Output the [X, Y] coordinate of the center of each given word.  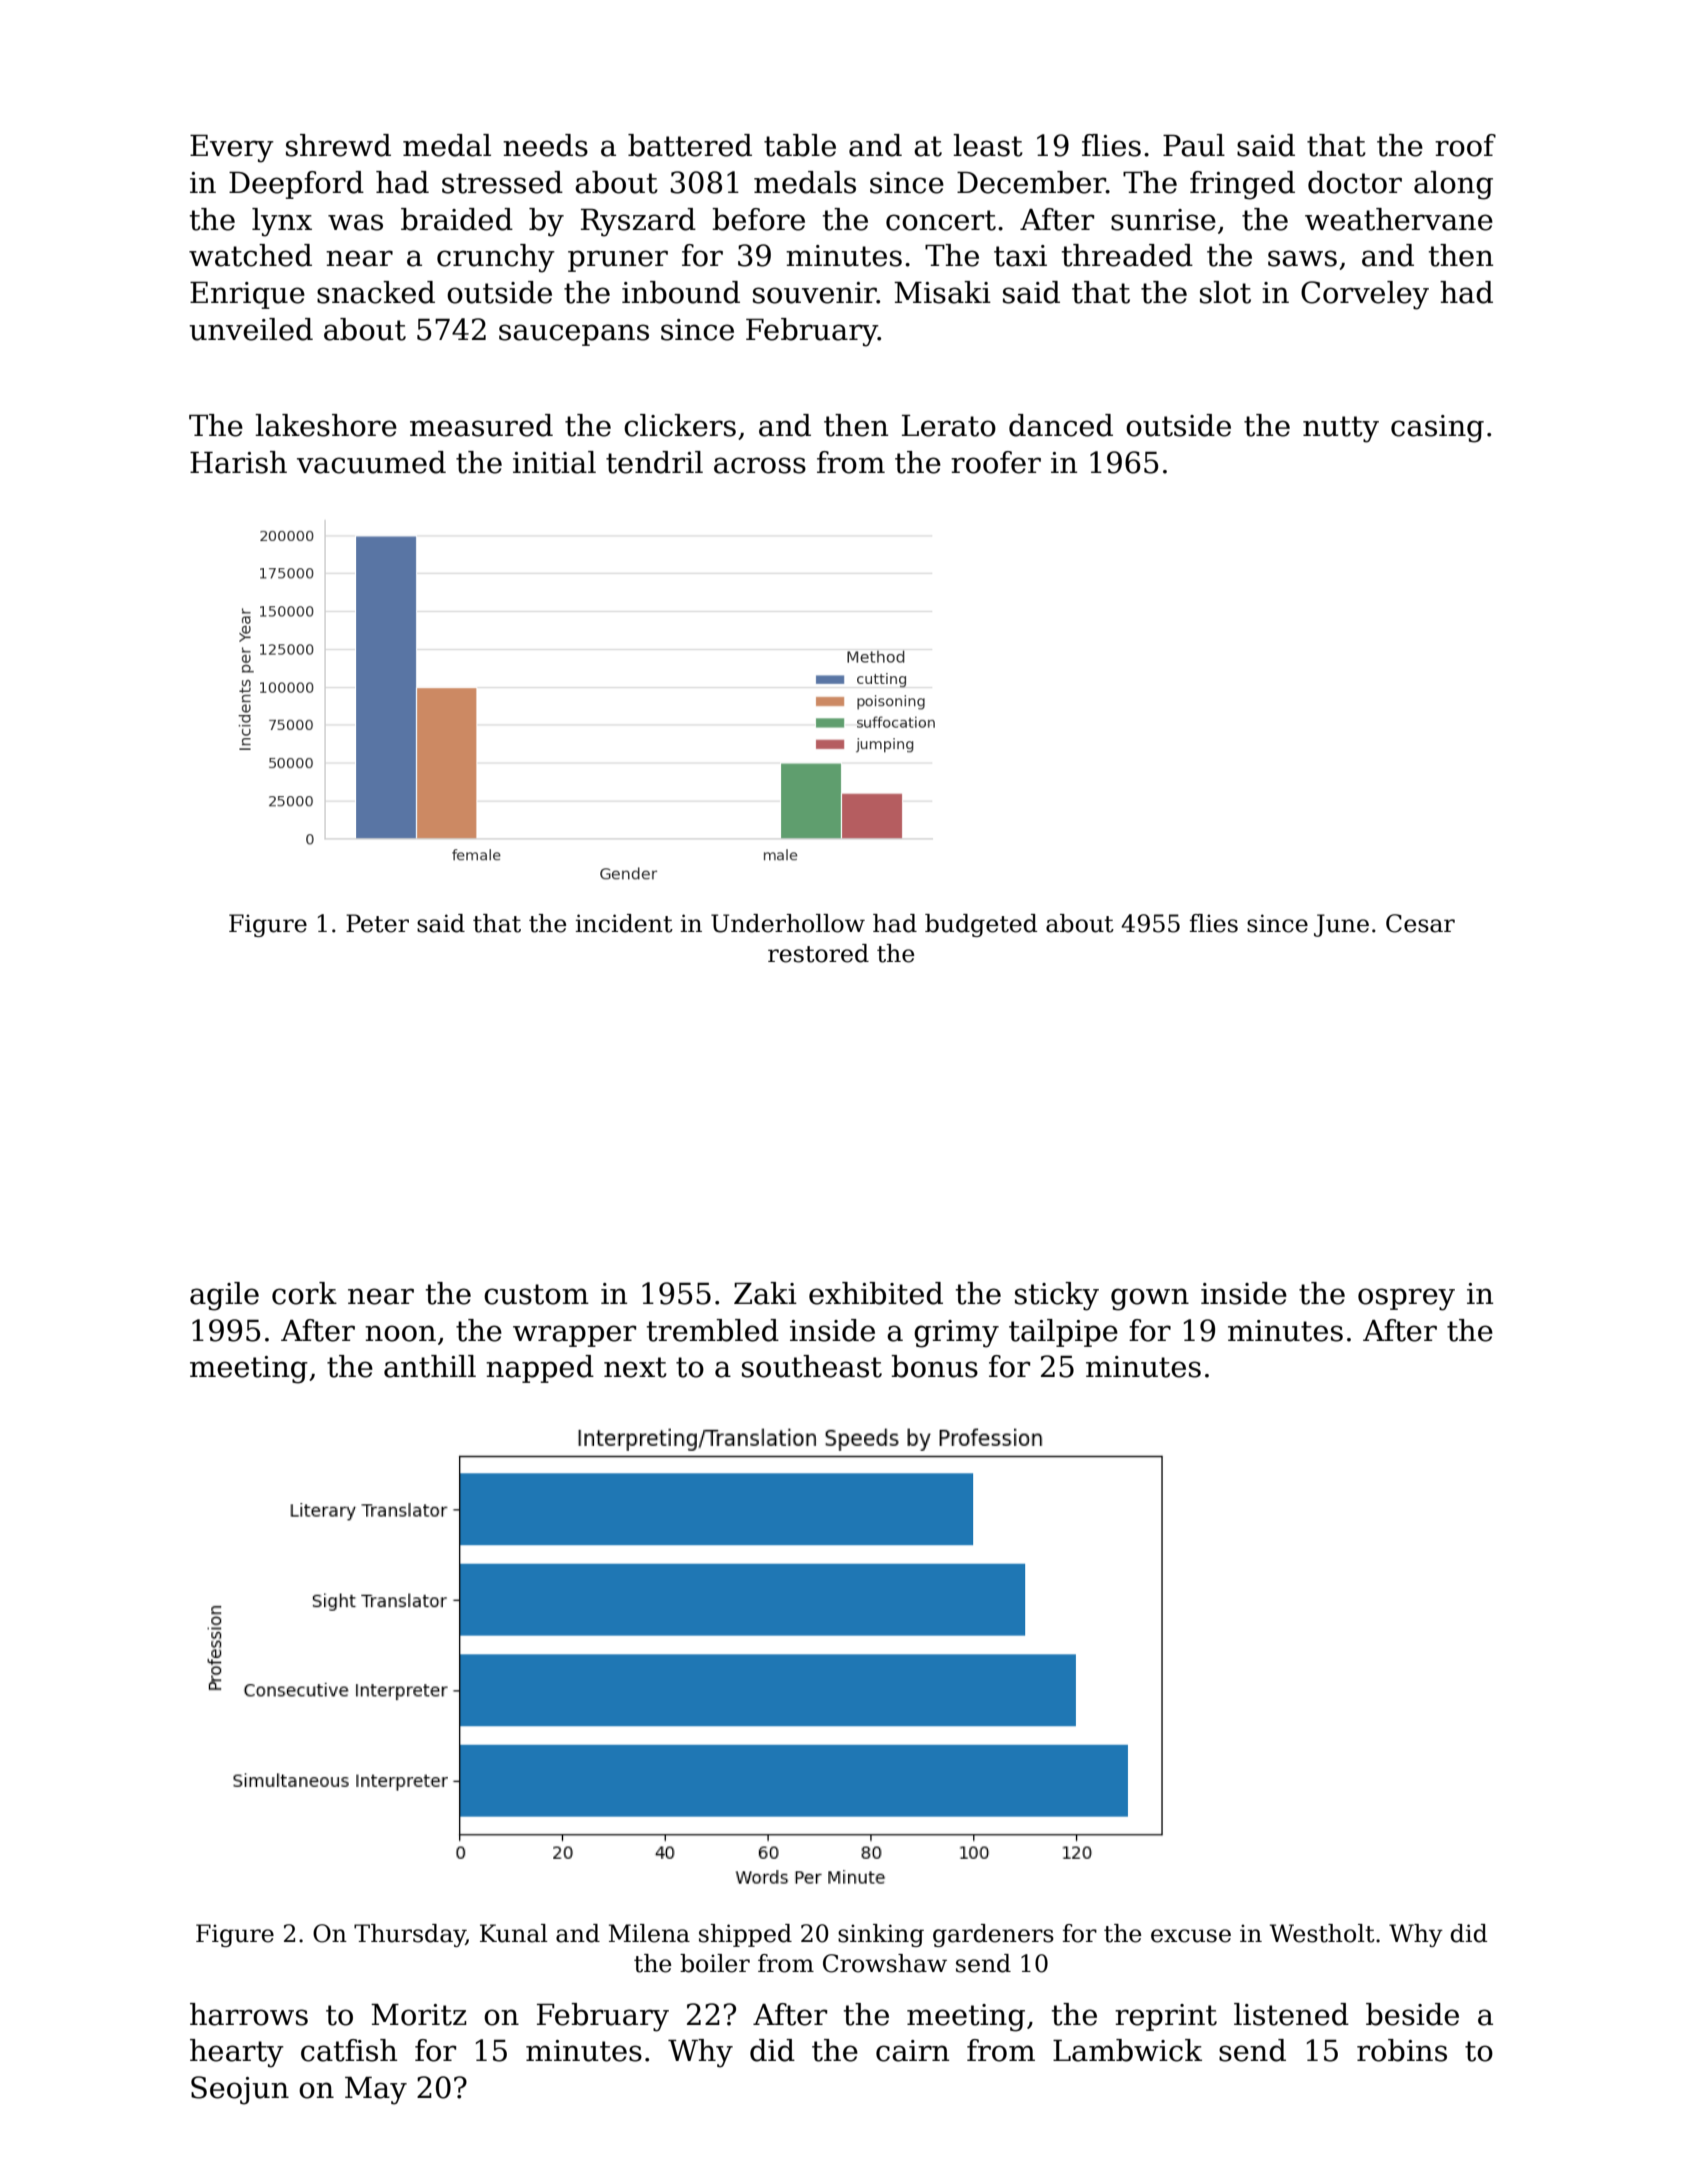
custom [536, 1294]
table [800, 145]
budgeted [981, 925]
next [635, 1367]
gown [1150, 1299]
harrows [249, 2014]
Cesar [1420, 923]
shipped [745, 1935]
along [1453, 185]
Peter [377, 923]
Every [232, 149]
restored [818, 953]
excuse [1191, 1936]
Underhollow [788, 923]
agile [224, 1296]
